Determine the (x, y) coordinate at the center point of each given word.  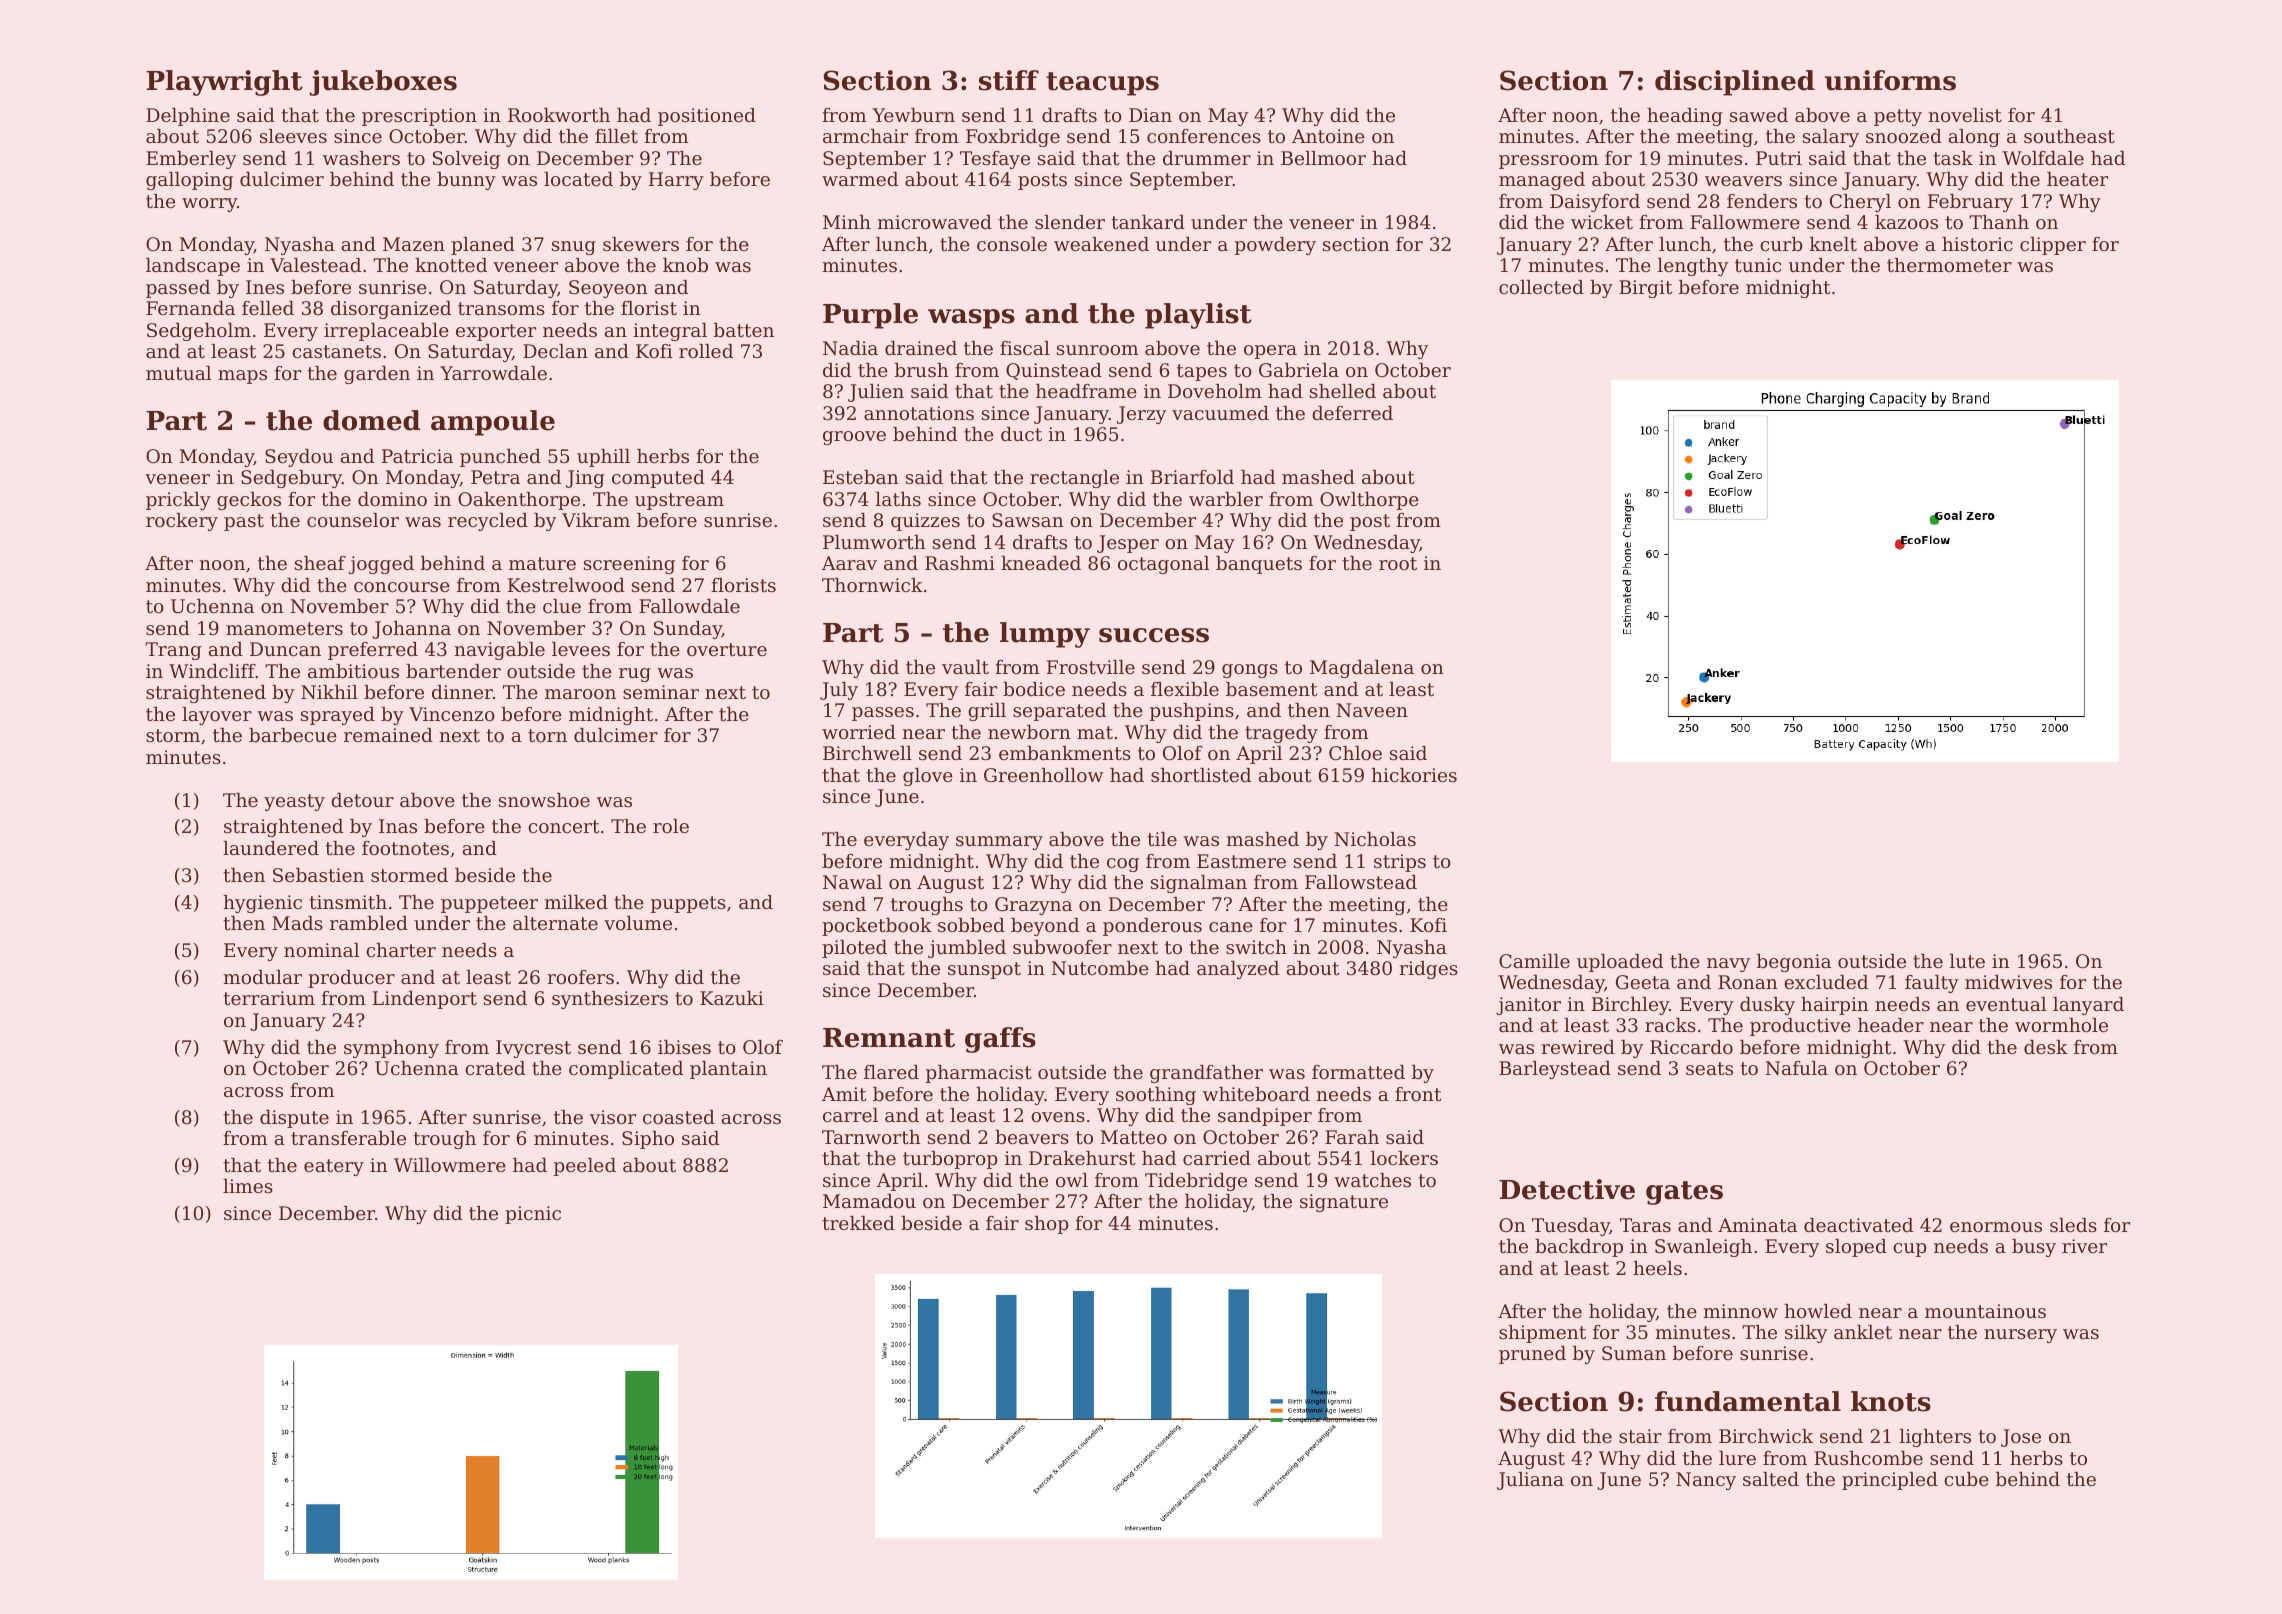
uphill (603, 458)
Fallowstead (1361, 882)
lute (1967, 961)
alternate (555, 923)
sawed (1759, 115)
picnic (533, 1215)
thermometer (1949, 265)
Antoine (1328, 136)
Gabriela (1299, 370)
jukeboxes (383, 83)
